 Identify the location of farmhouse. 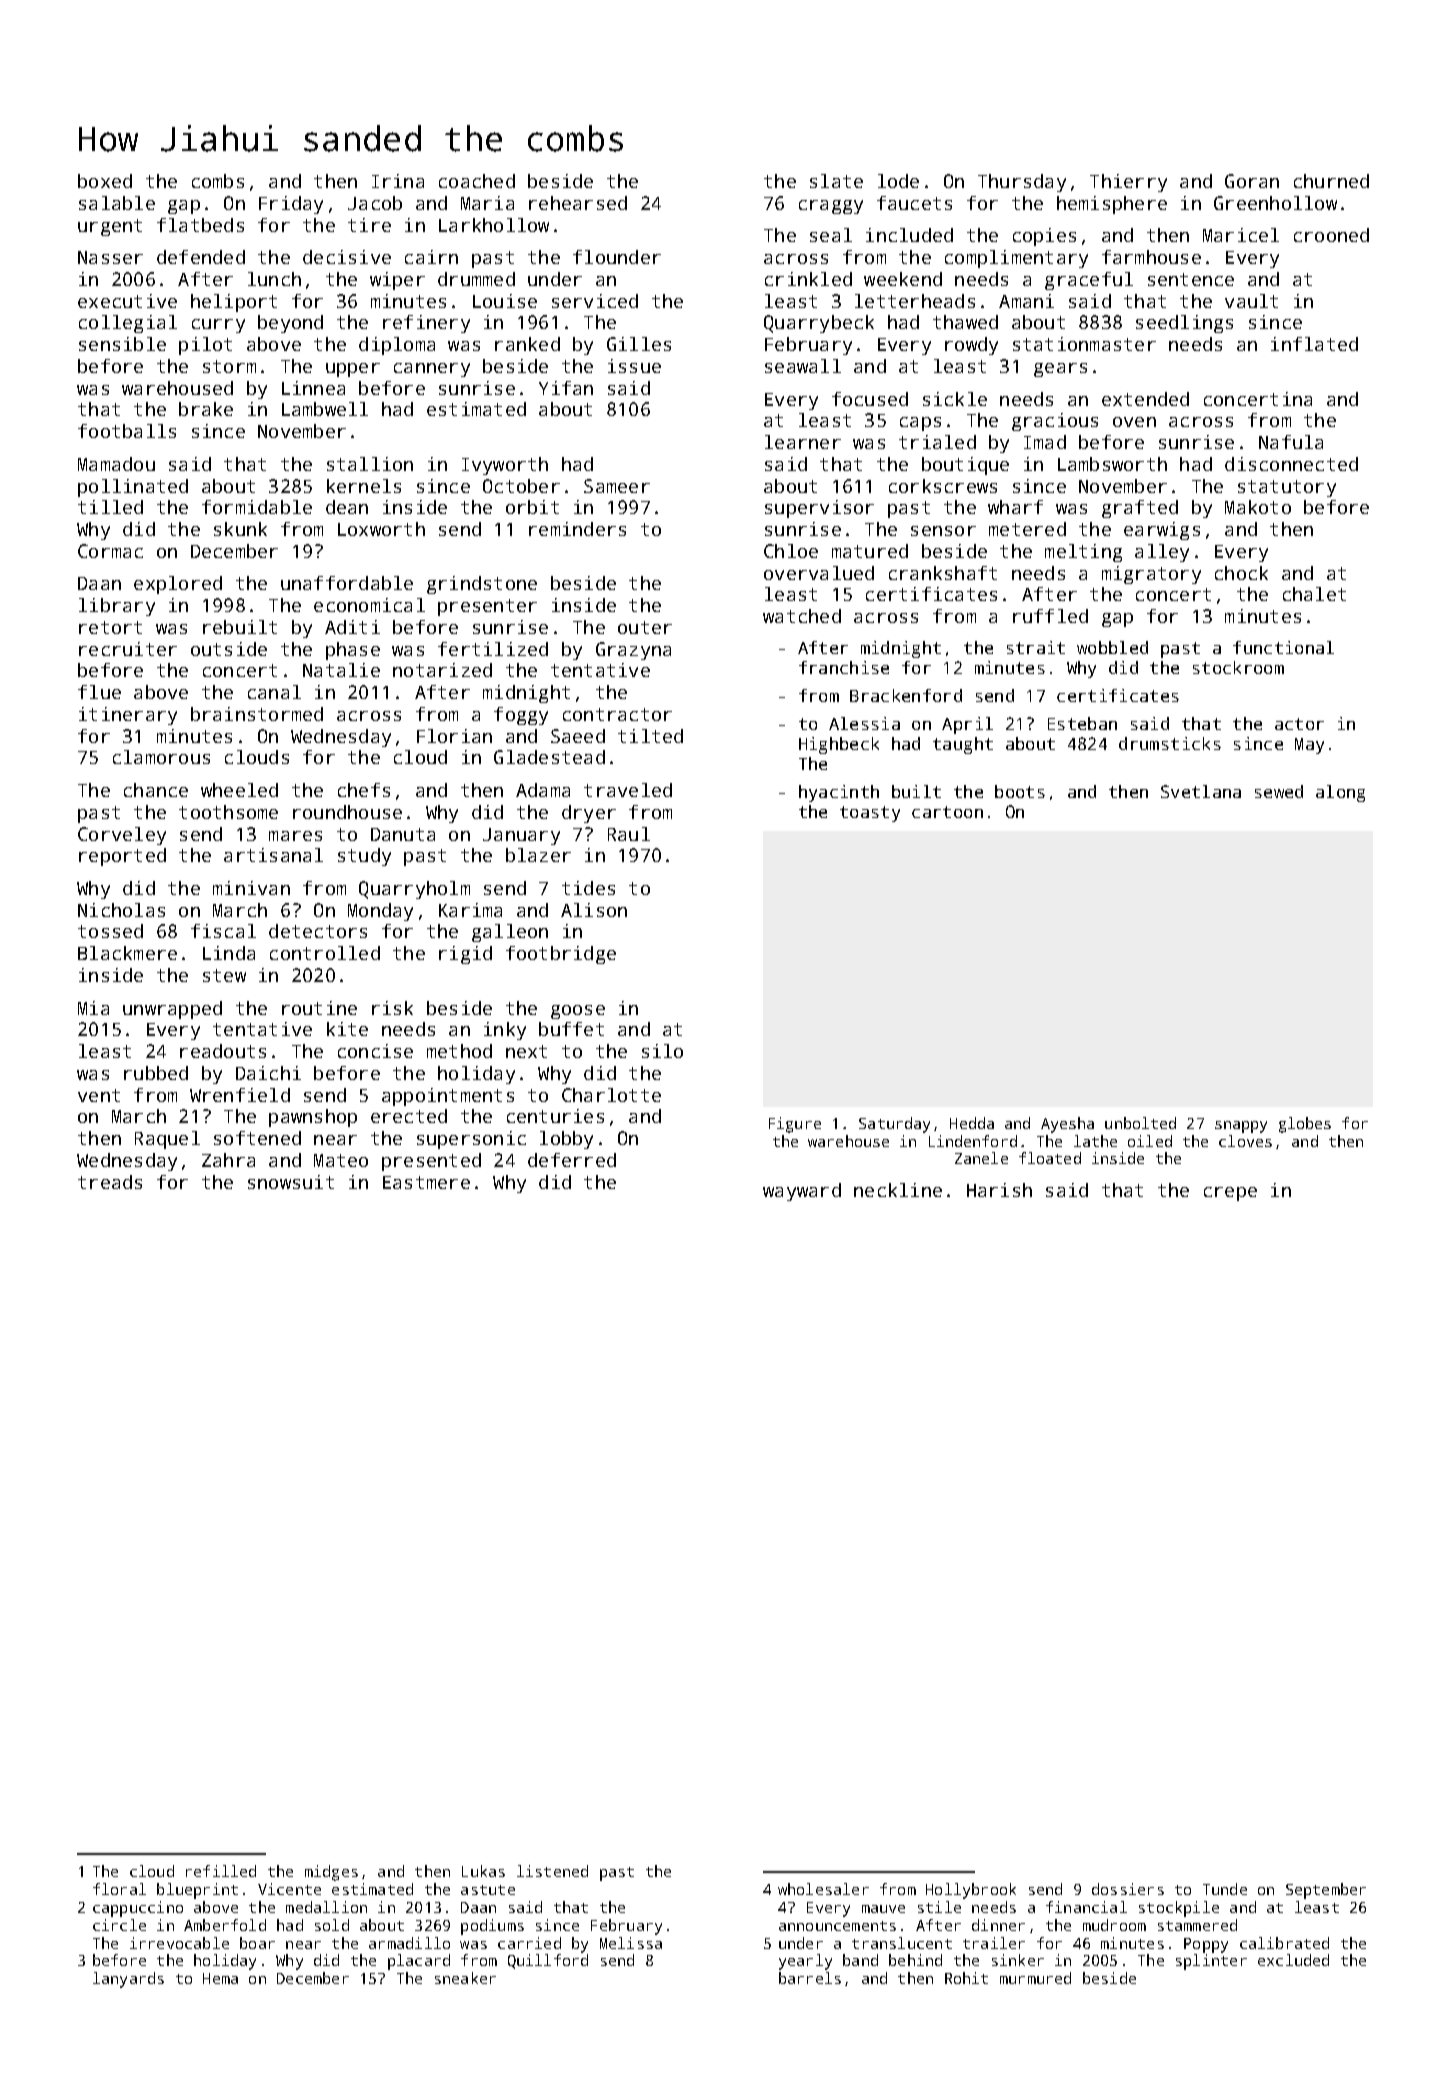
(1151, 257).
